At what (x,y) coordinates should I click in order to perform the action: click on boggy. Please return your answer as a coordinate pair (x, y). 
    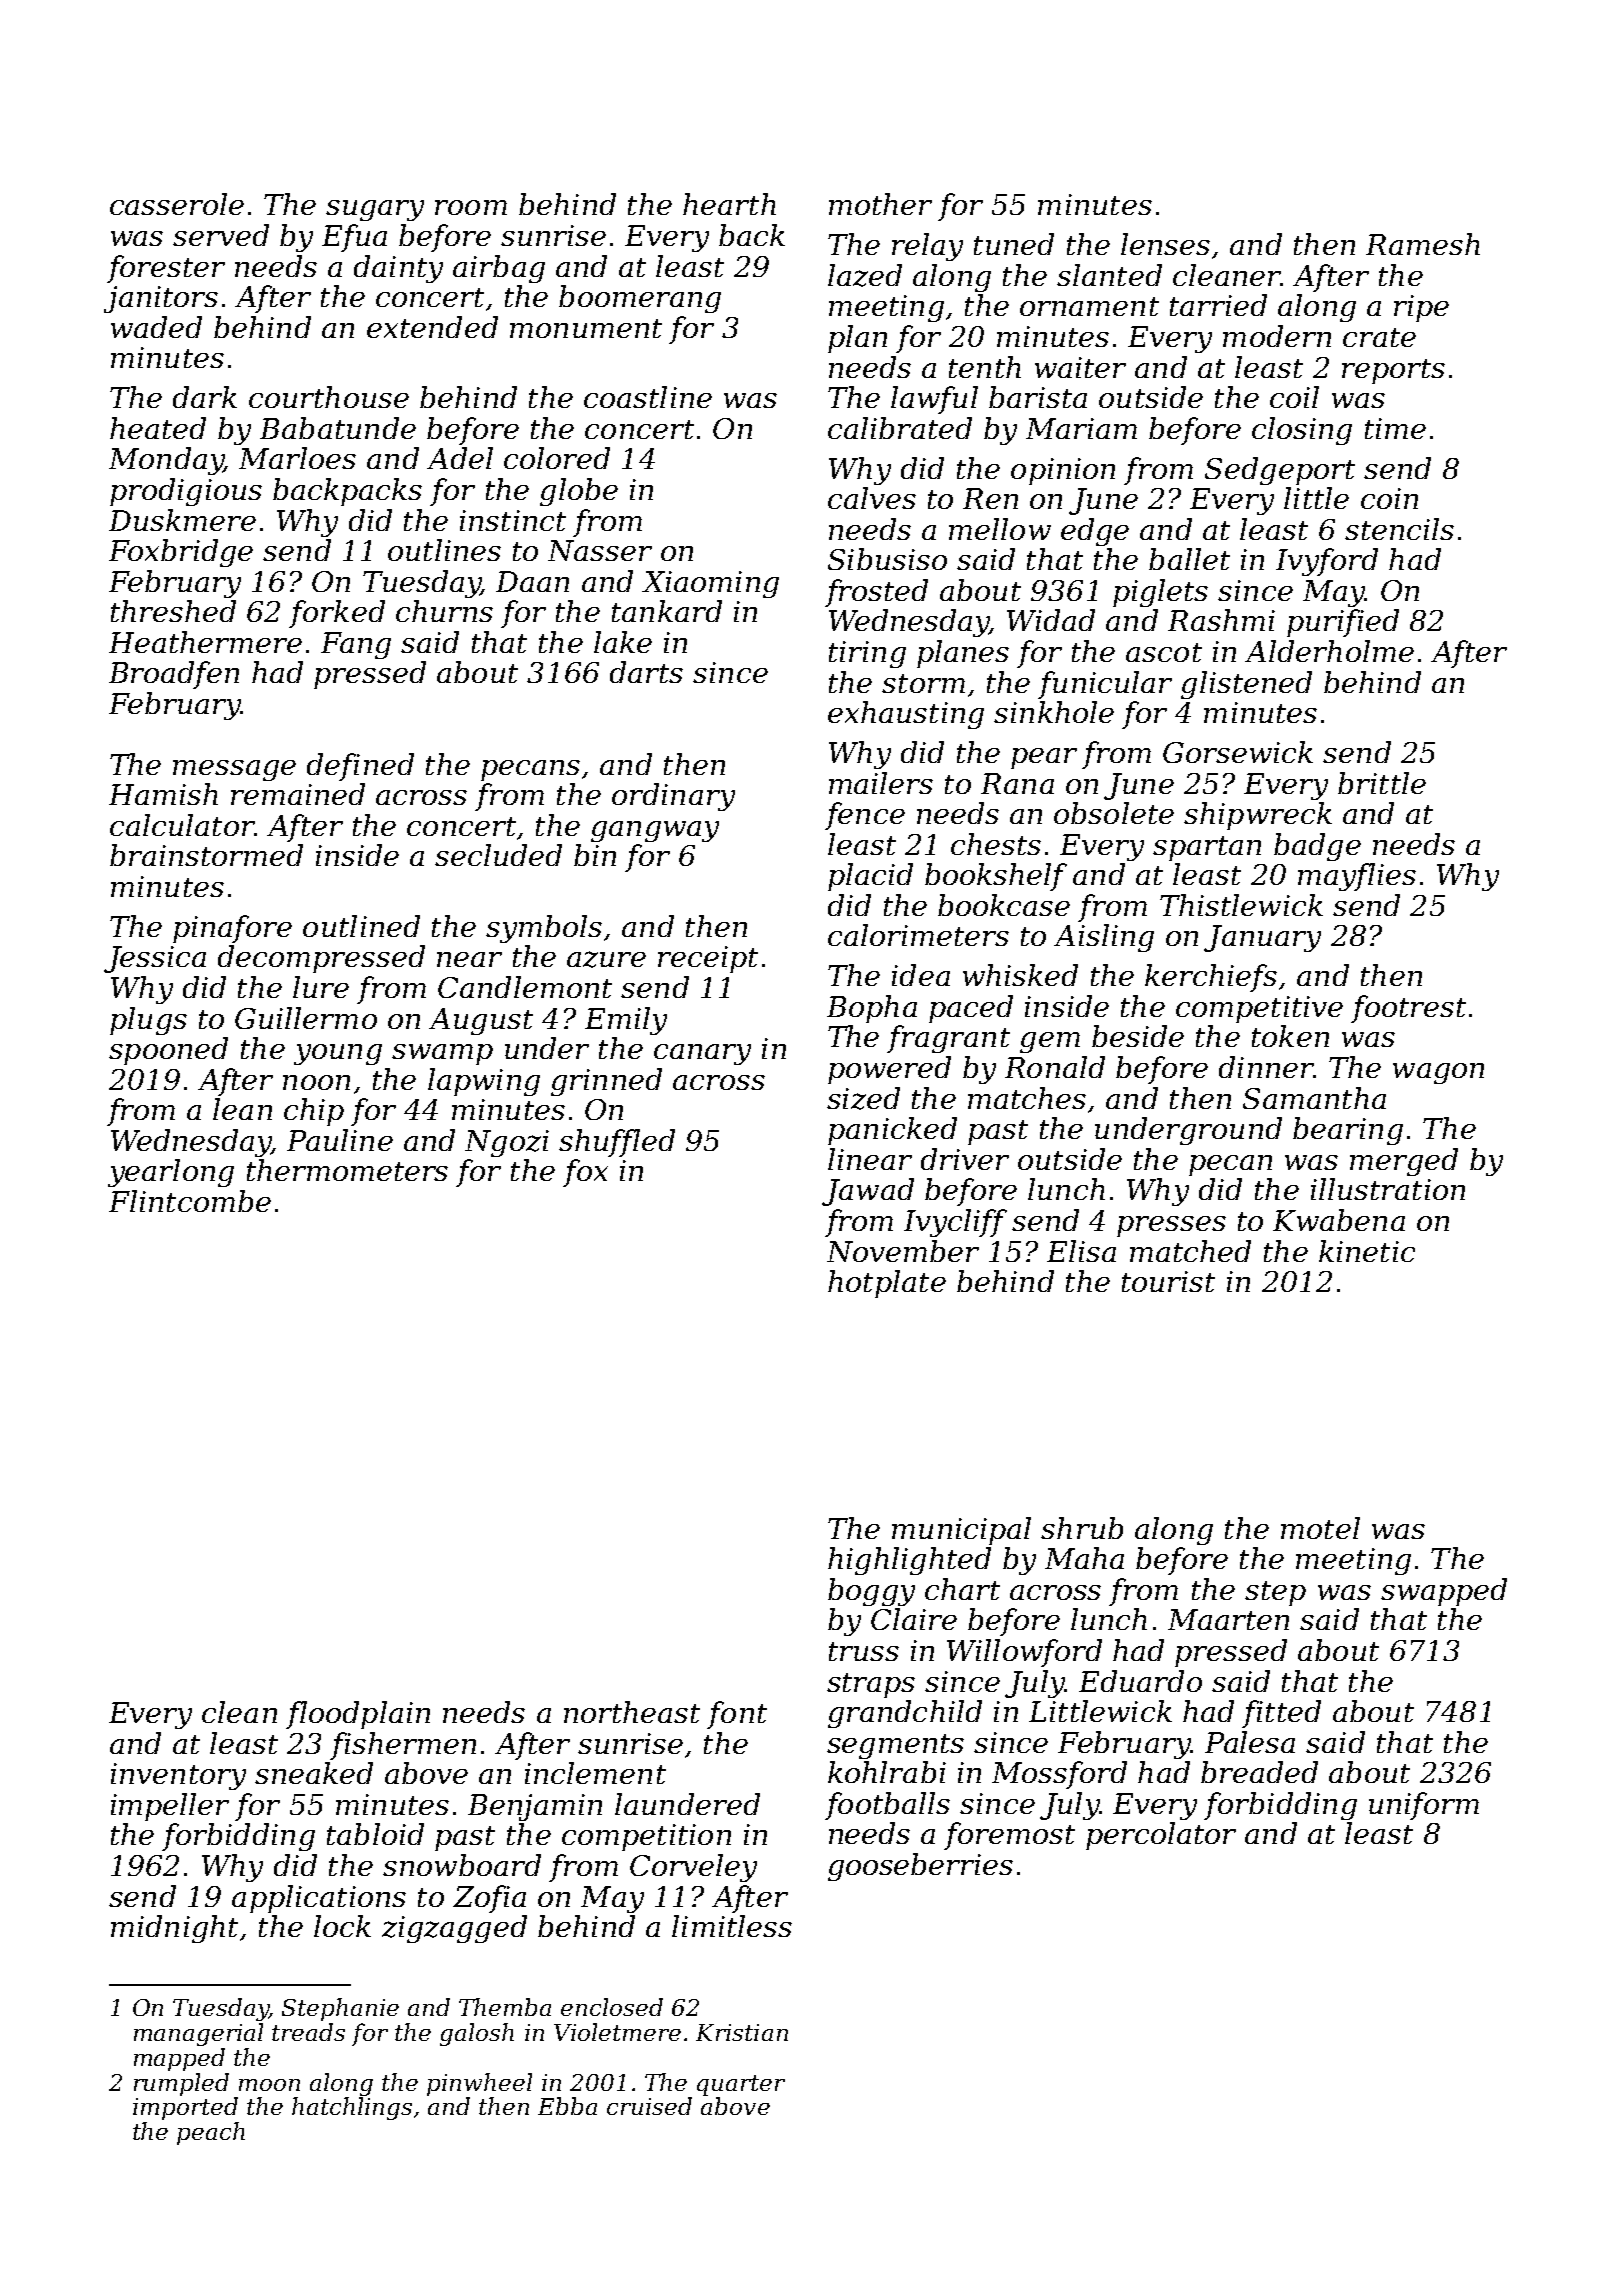
    Looking at the image, I should click on (871, 1592).
